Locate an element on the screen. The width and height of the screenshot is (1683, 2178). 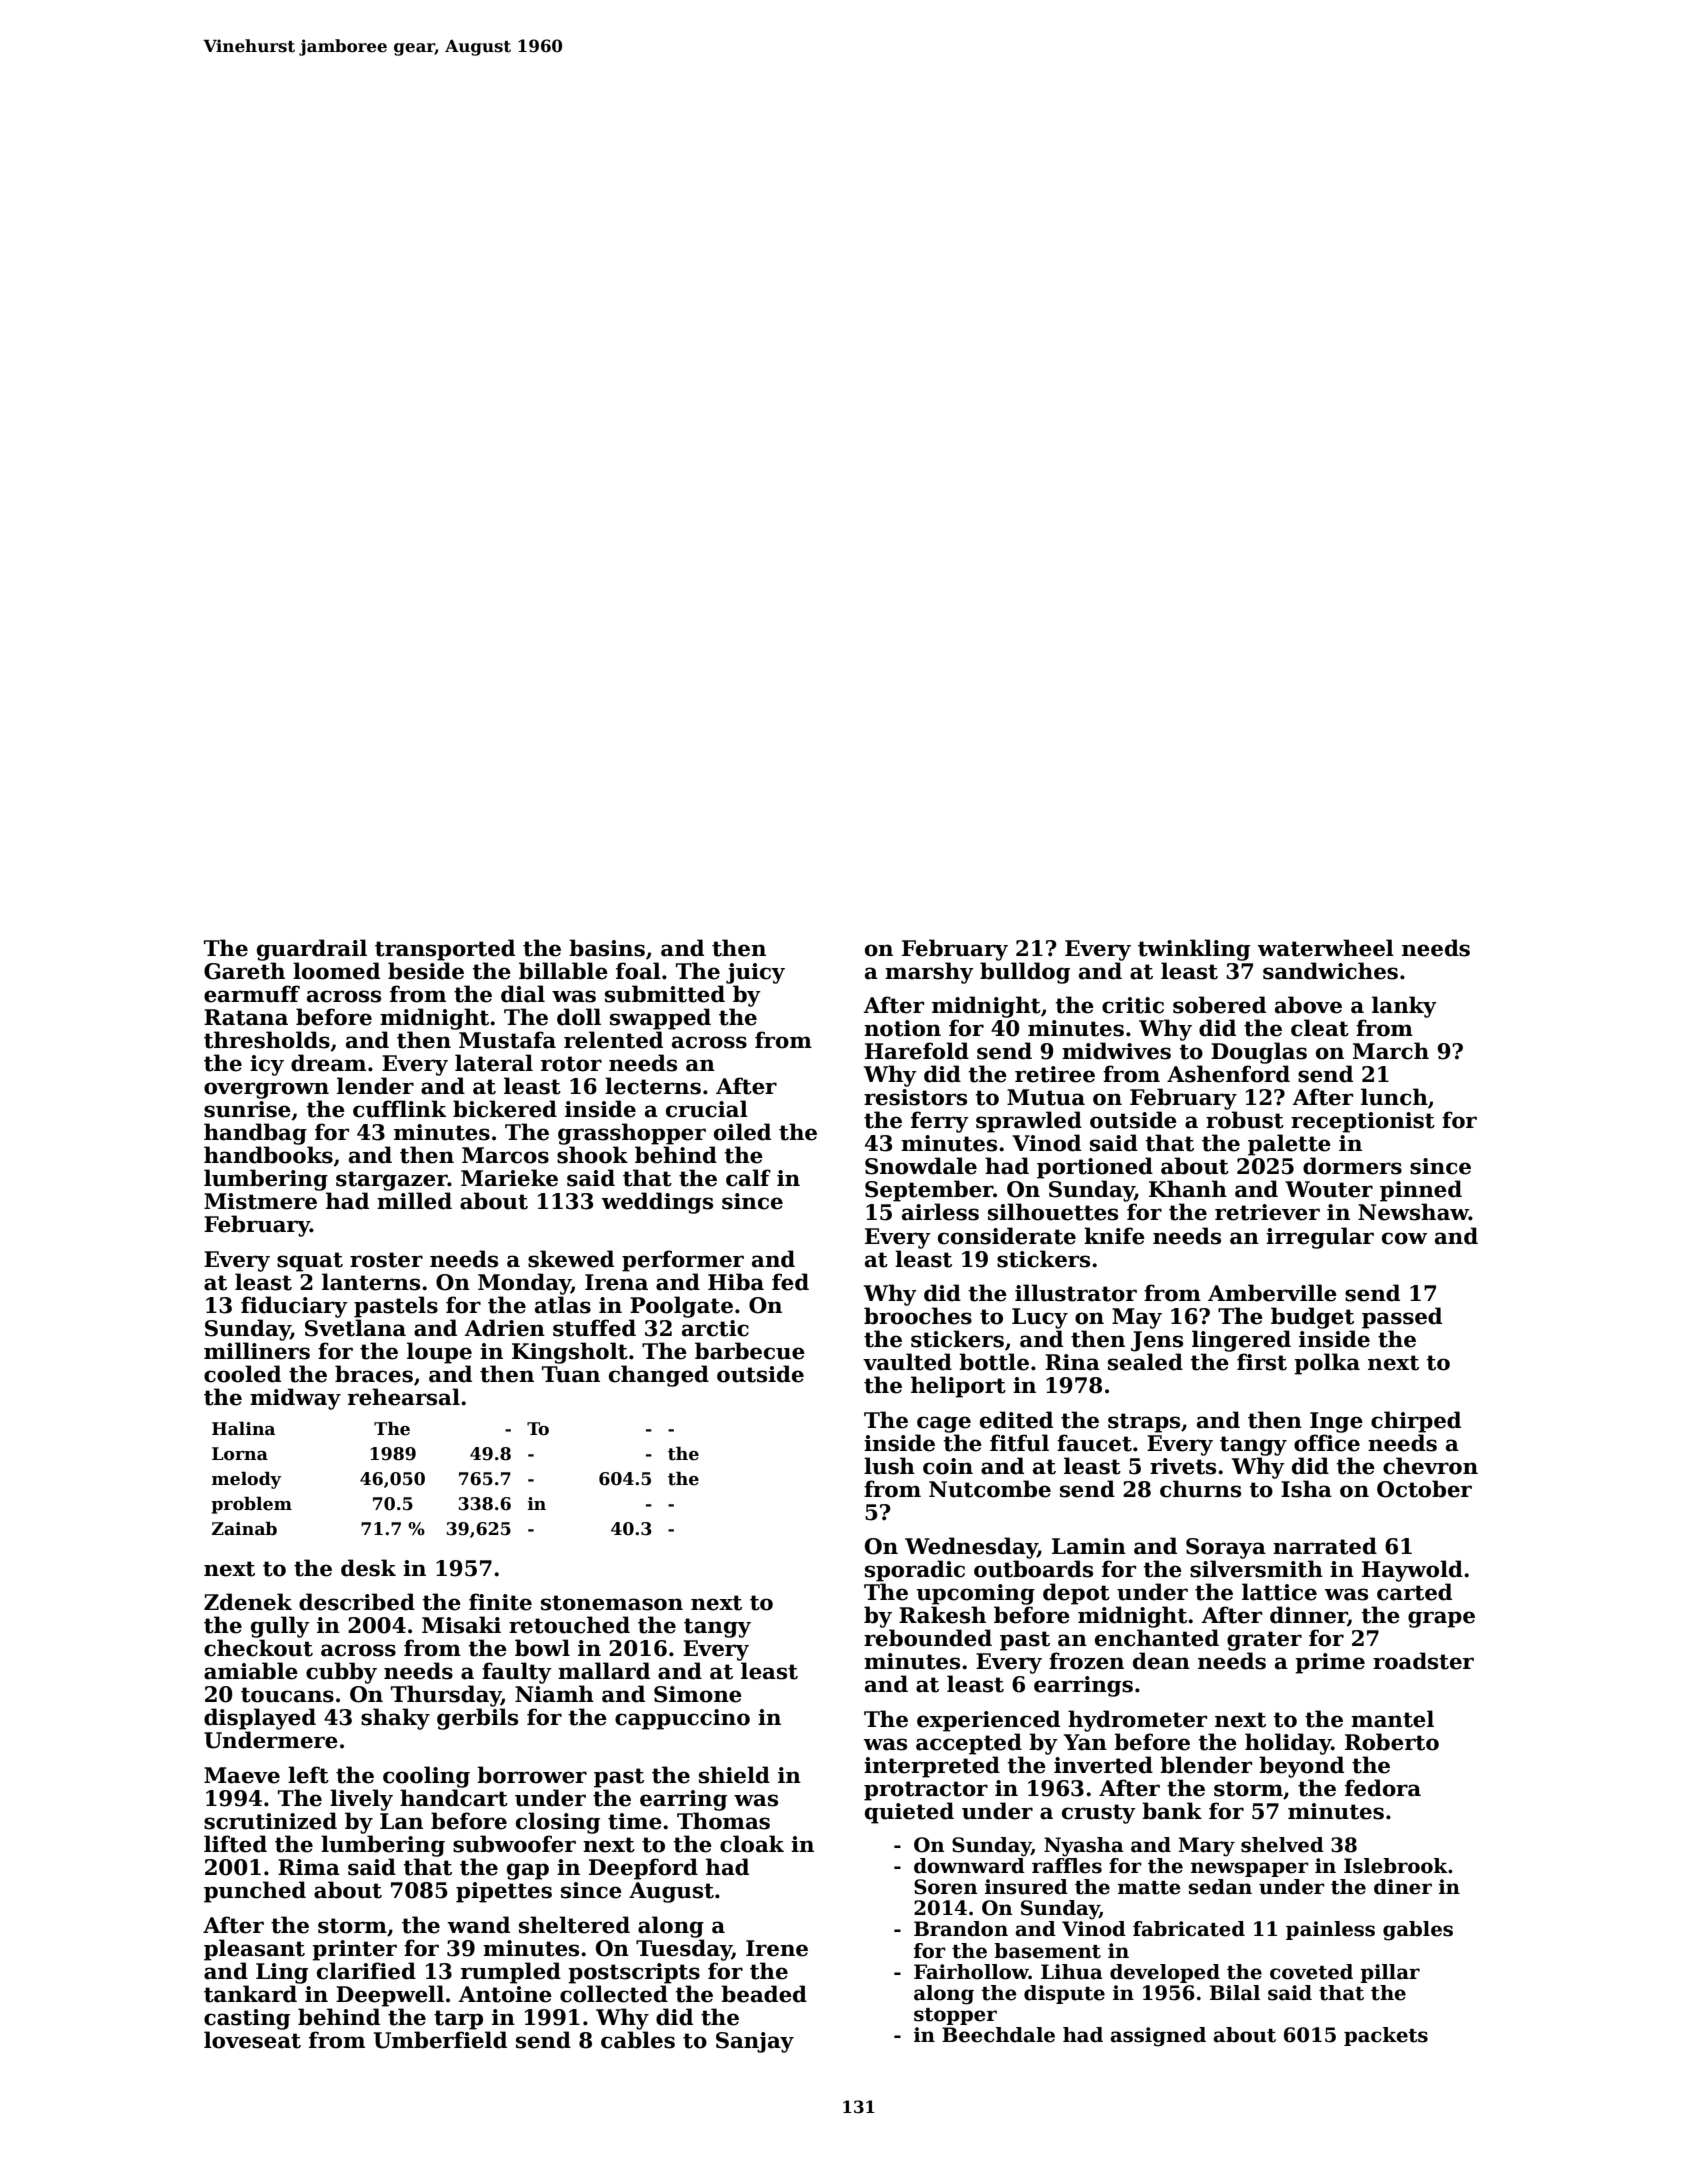
Haywold is located at coordinates (1412, 1571).
